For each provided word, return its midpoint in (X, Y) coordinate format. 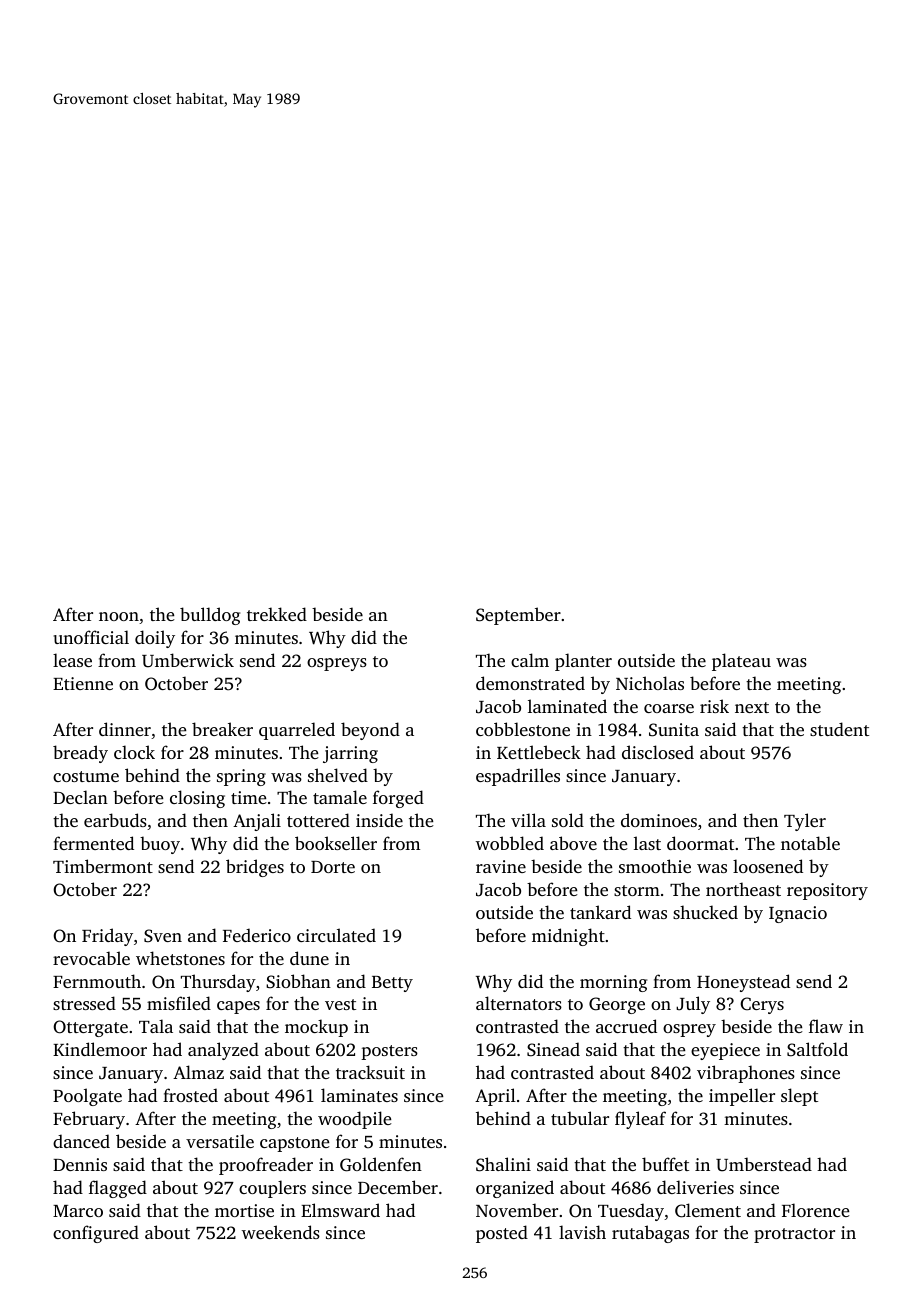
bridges (255, 868)
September (518, 616)
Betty (392, 984)
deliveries (695, 1187)
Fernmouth (97, 981)
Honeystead (743, 983)
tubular (580, 1118)
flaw (826, 1026)
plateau (741, 662)
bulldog (210, 616)
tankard (600, 912)
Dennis (80, 1164)
